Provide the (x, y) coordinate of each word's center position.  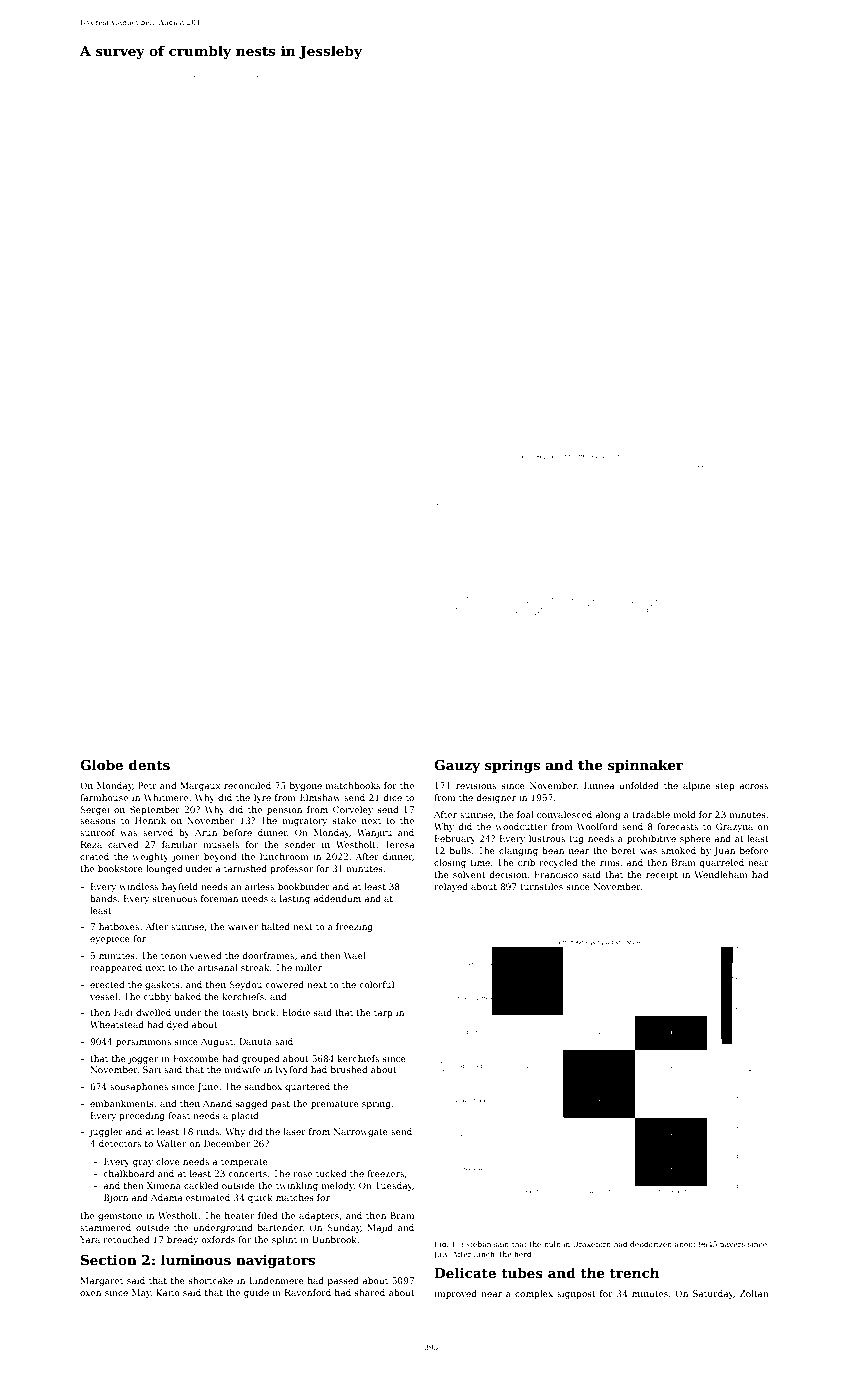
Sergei (95, 810)
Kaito (168, 1292)
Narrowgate (360, 1132)
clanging (518, 851)
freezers (385, 1173)
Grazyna (734, 827)
